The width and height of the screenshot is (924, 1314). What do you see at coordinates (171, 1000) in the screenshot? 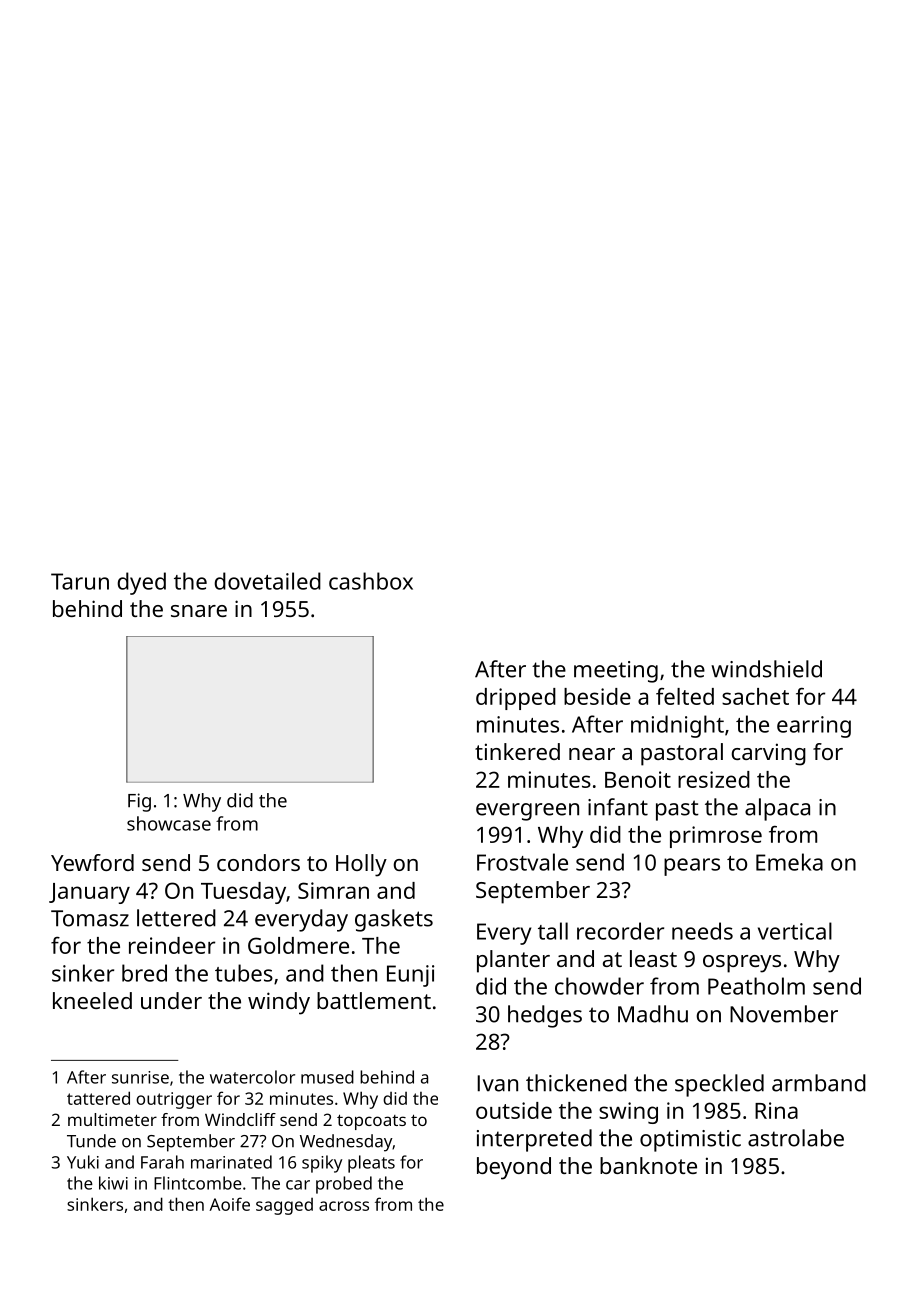
I see `under` at bounding box center [171, 1000].
